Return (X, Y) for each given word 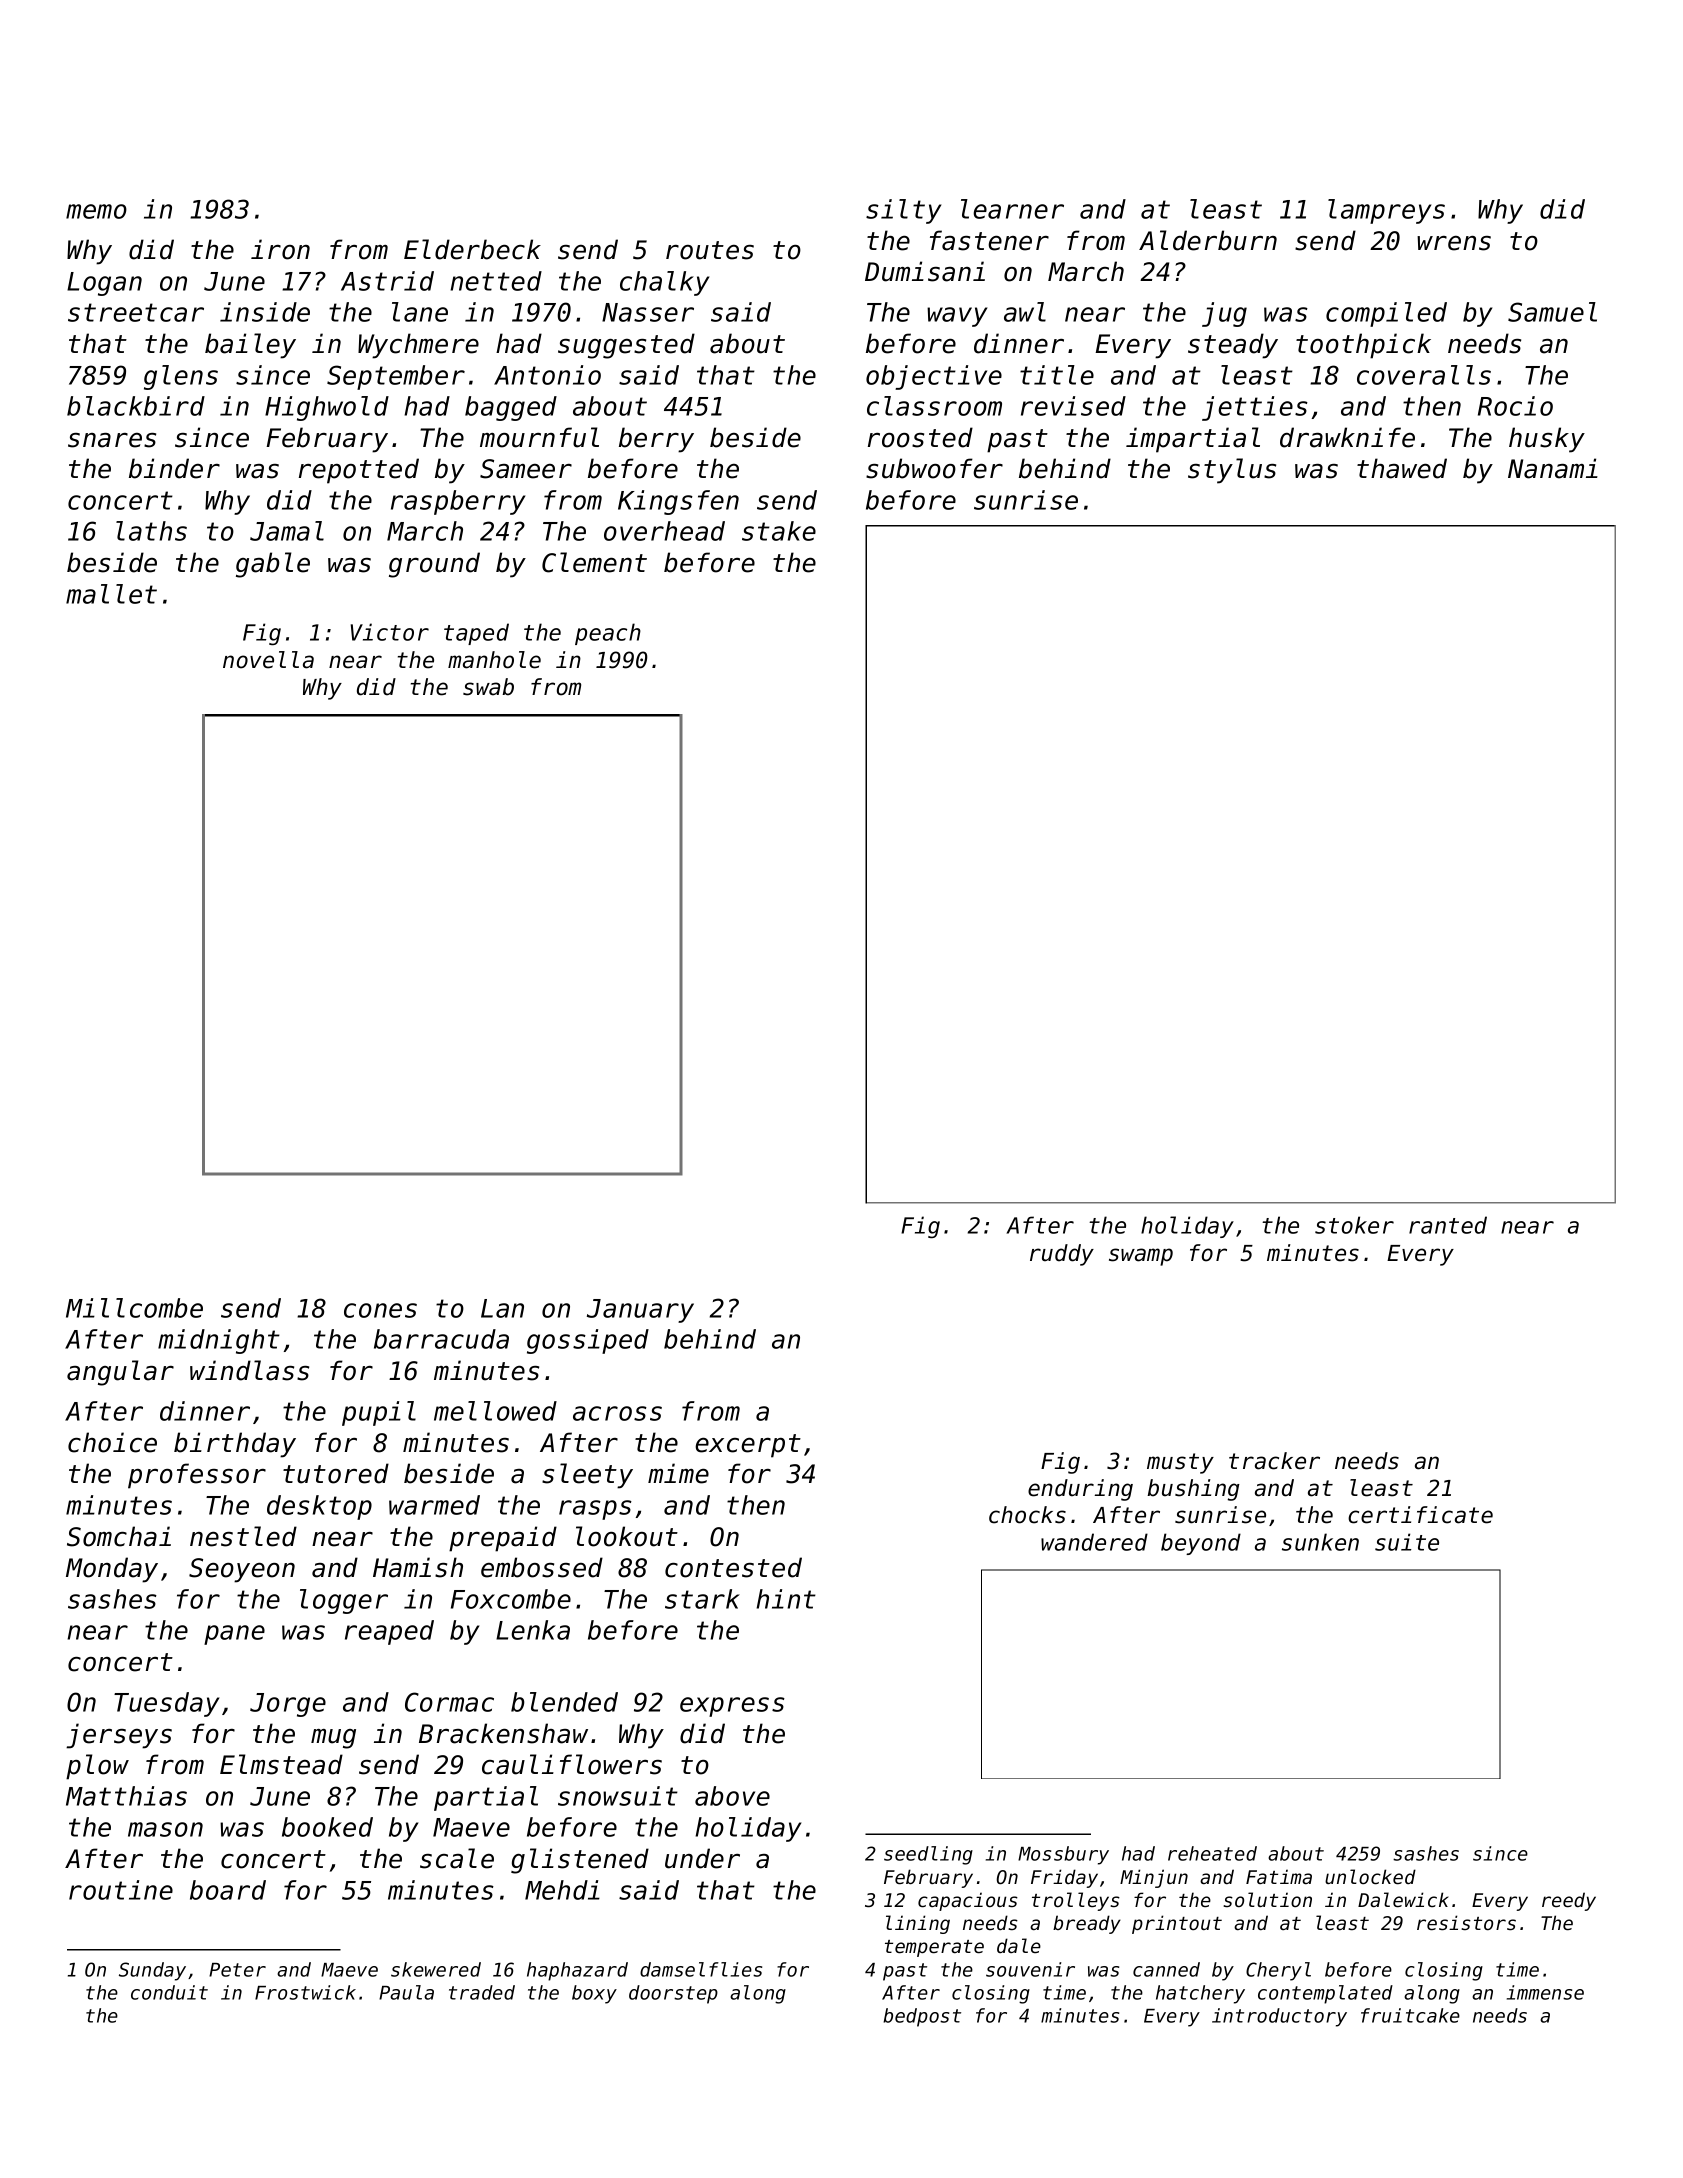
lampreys (1386, 211)
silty (903, 211)
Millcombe (134, 1308)
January (640, 1311)
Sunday (152, 1971)
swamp (1141, 1257)
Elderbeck (472, 249)
